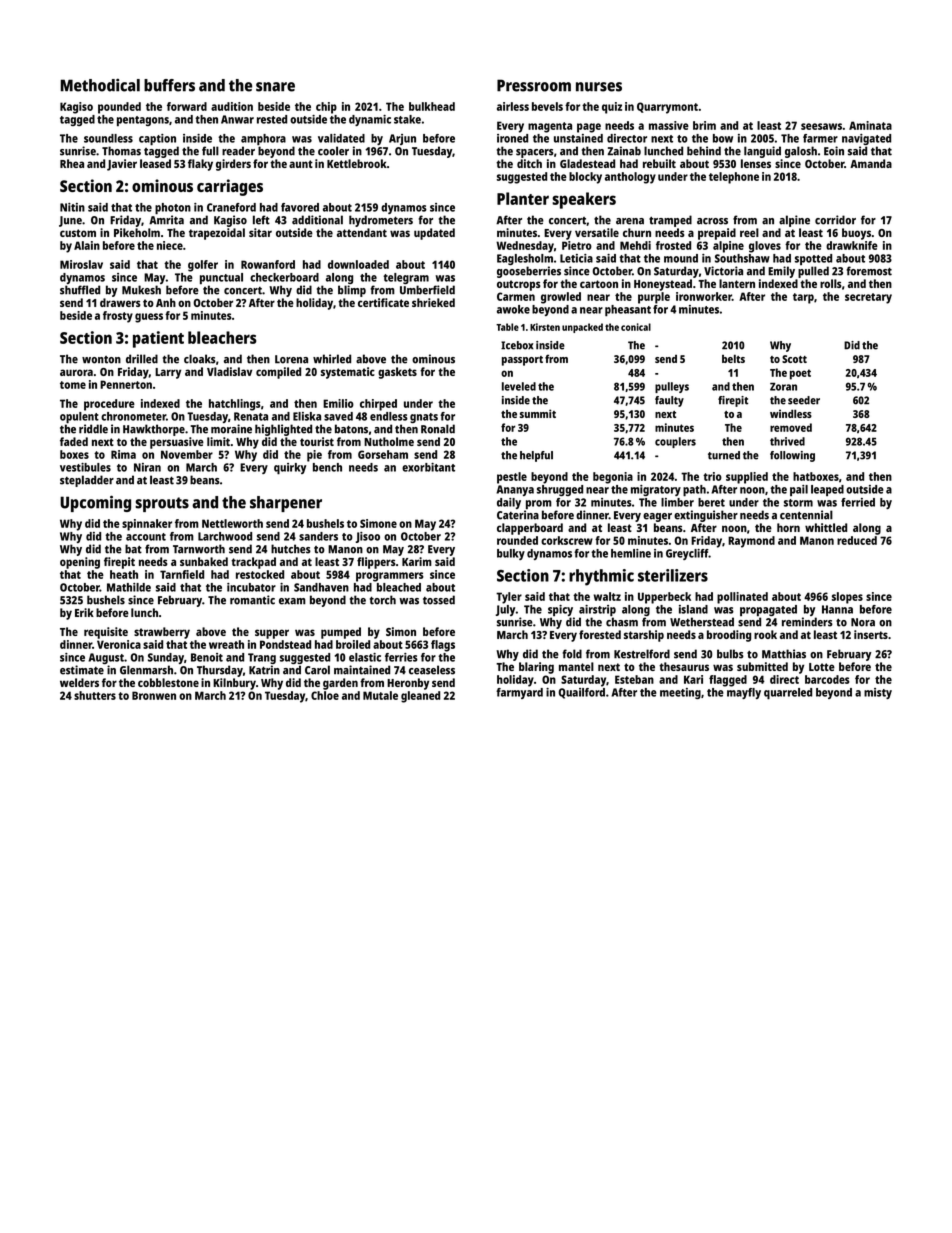  I want to click on Bronwen, so click(154, 695).
